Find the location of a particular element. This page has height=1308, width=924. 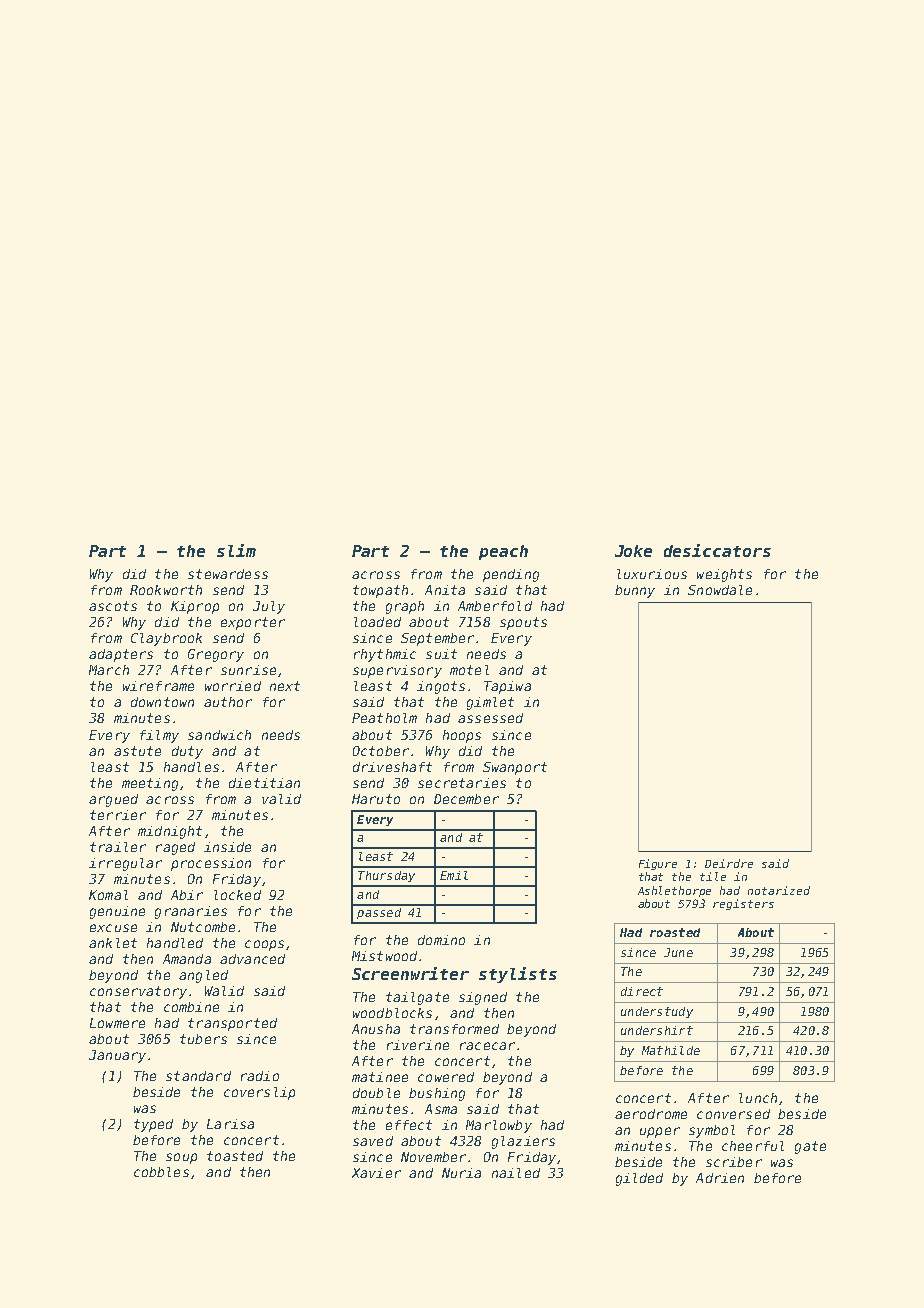

nailed is located at coordinates (516, 1173).
